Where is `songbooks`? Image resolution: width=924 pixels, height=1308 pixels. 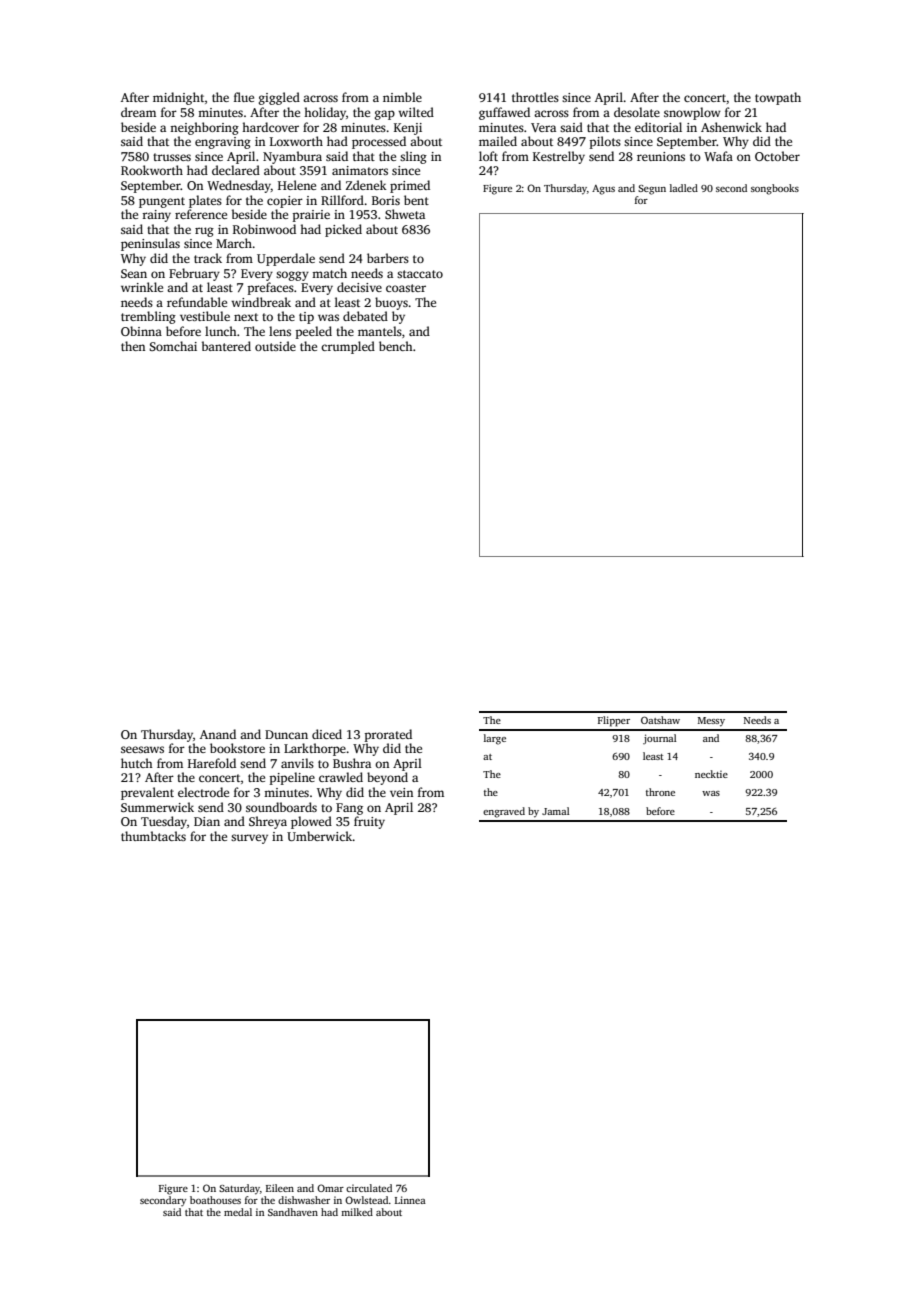
songbooks is located at coordinates (775, 189).
